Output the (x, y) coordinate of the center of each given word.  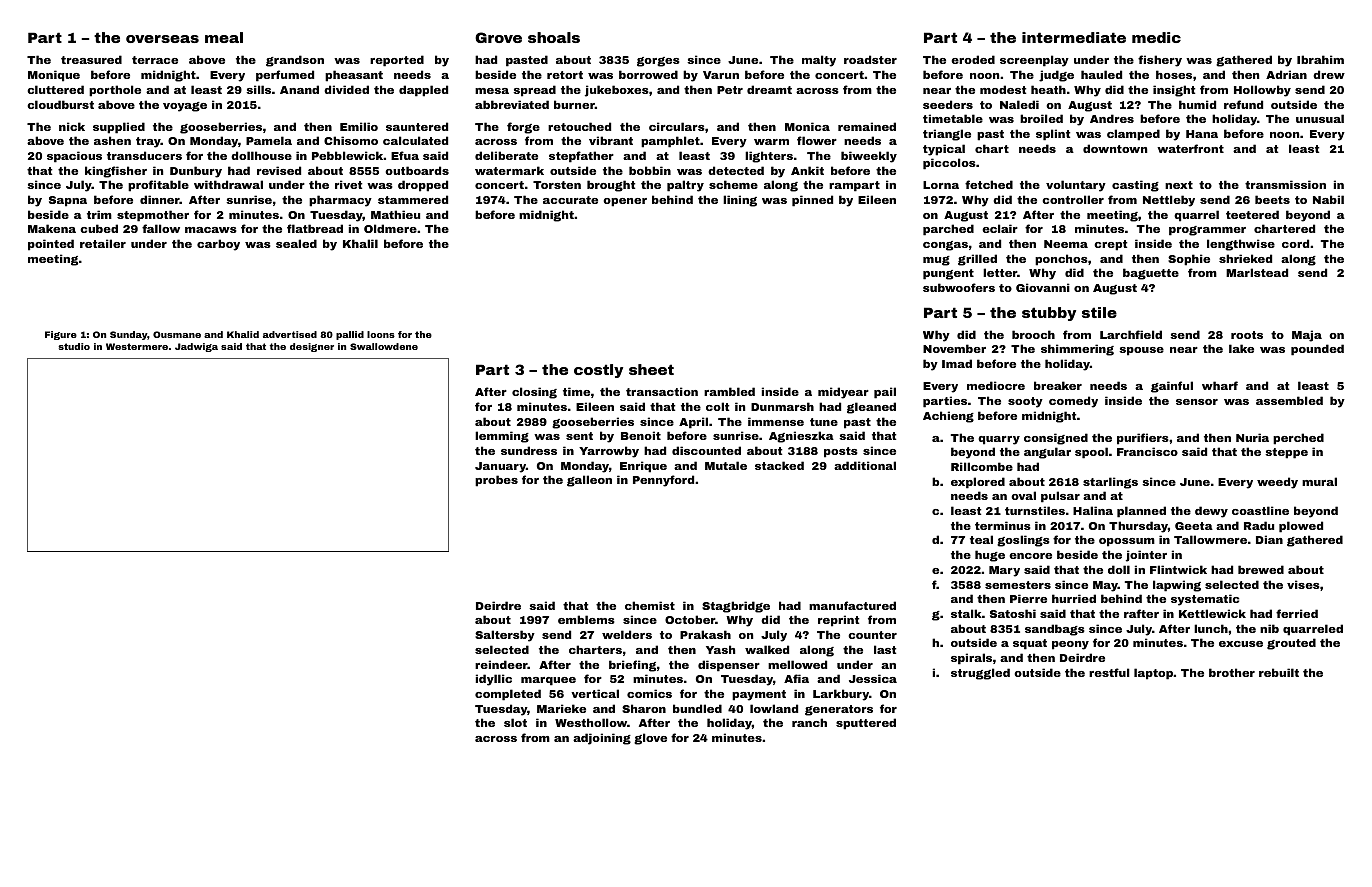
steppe (1286, 453)
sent (579, 436)
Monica (807, 126)
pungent (948, 274)
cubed (99, 228)
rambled (729, 391)
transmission (1285, 184)
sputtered (866, 724)
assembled (1289, 400)
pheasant (354, 76)
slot (515, 722)
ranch (809, 722)
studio (74, 346)
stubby (1049, 314)
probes (496, 481)
